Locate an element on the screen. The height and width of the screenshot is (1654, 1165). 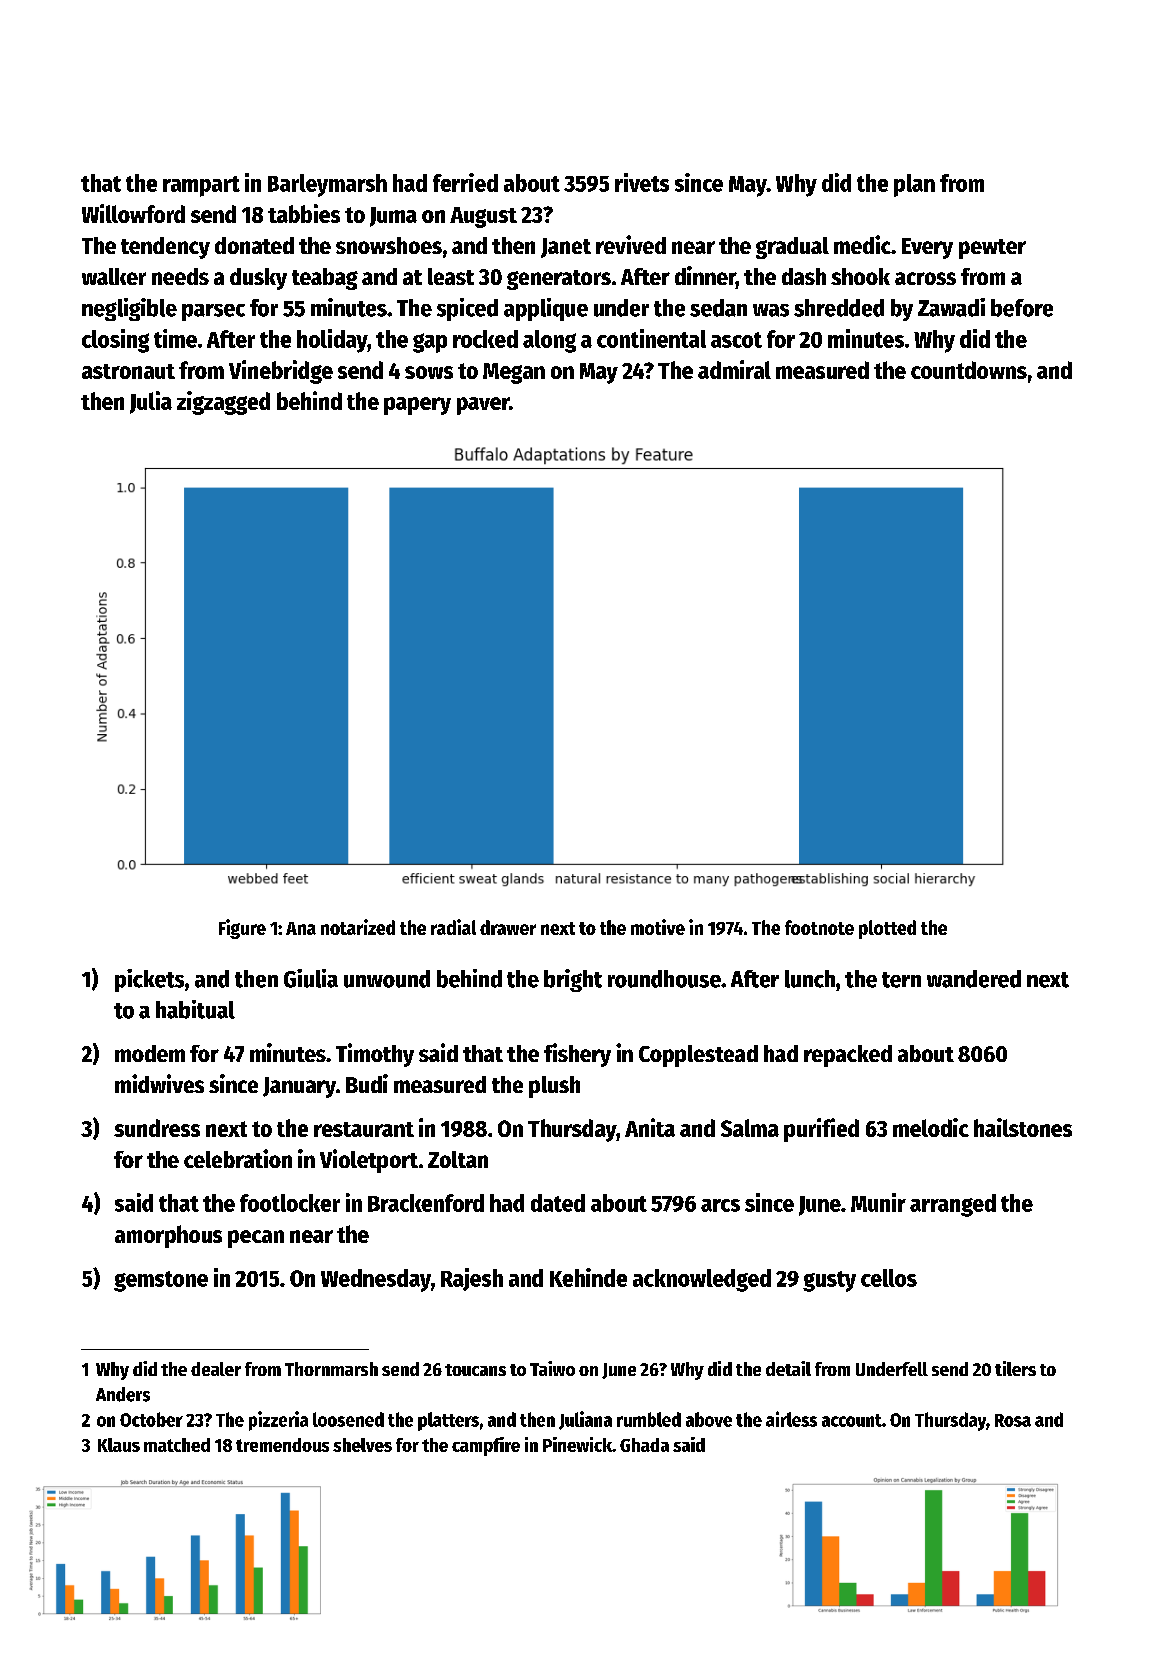
tremendous is located at coordinates (282, 1445).
